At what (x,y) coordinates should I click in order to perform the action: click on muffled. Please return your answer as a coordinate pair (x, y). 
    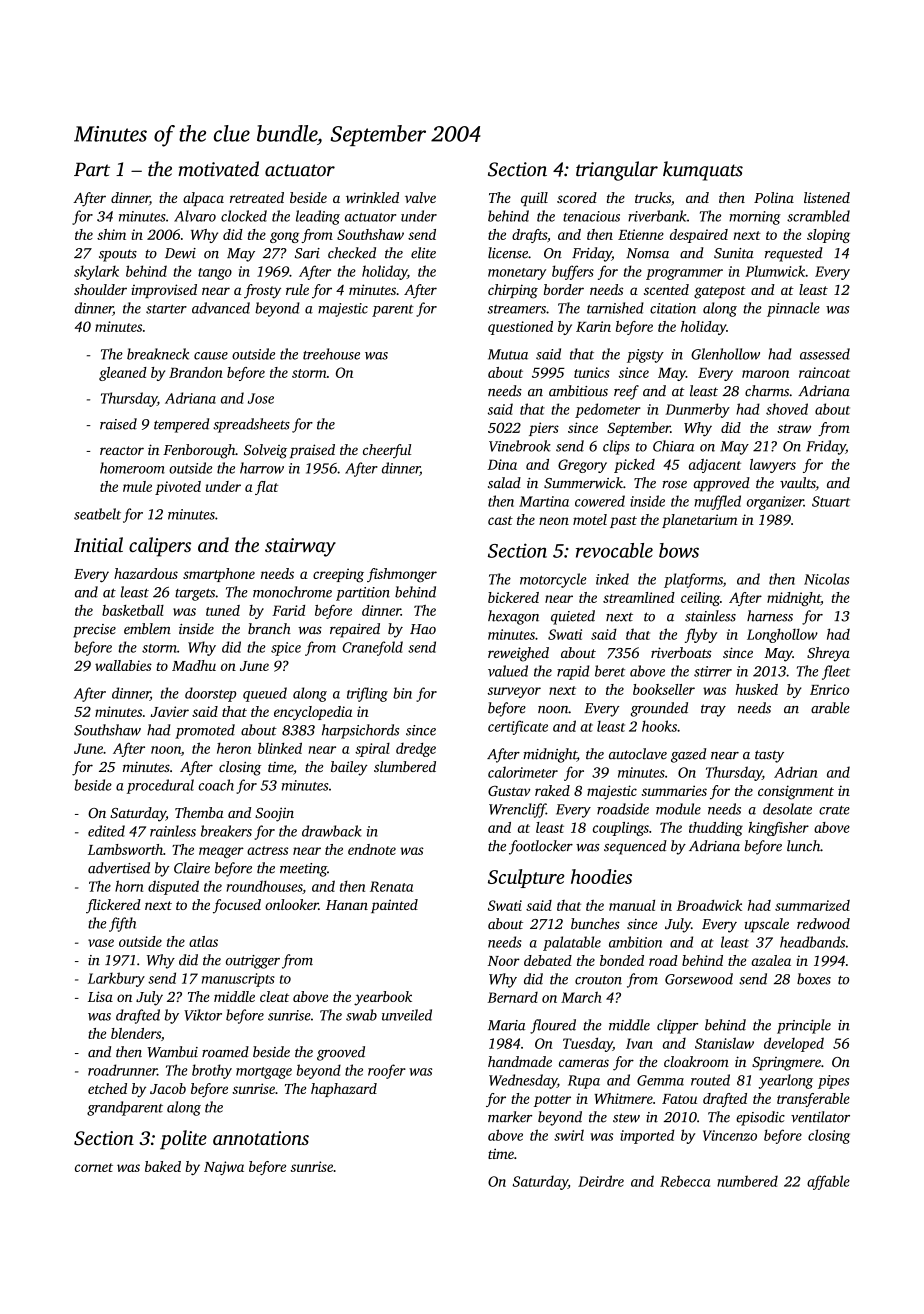
    Looking at the image, I should click on (717, 502).
